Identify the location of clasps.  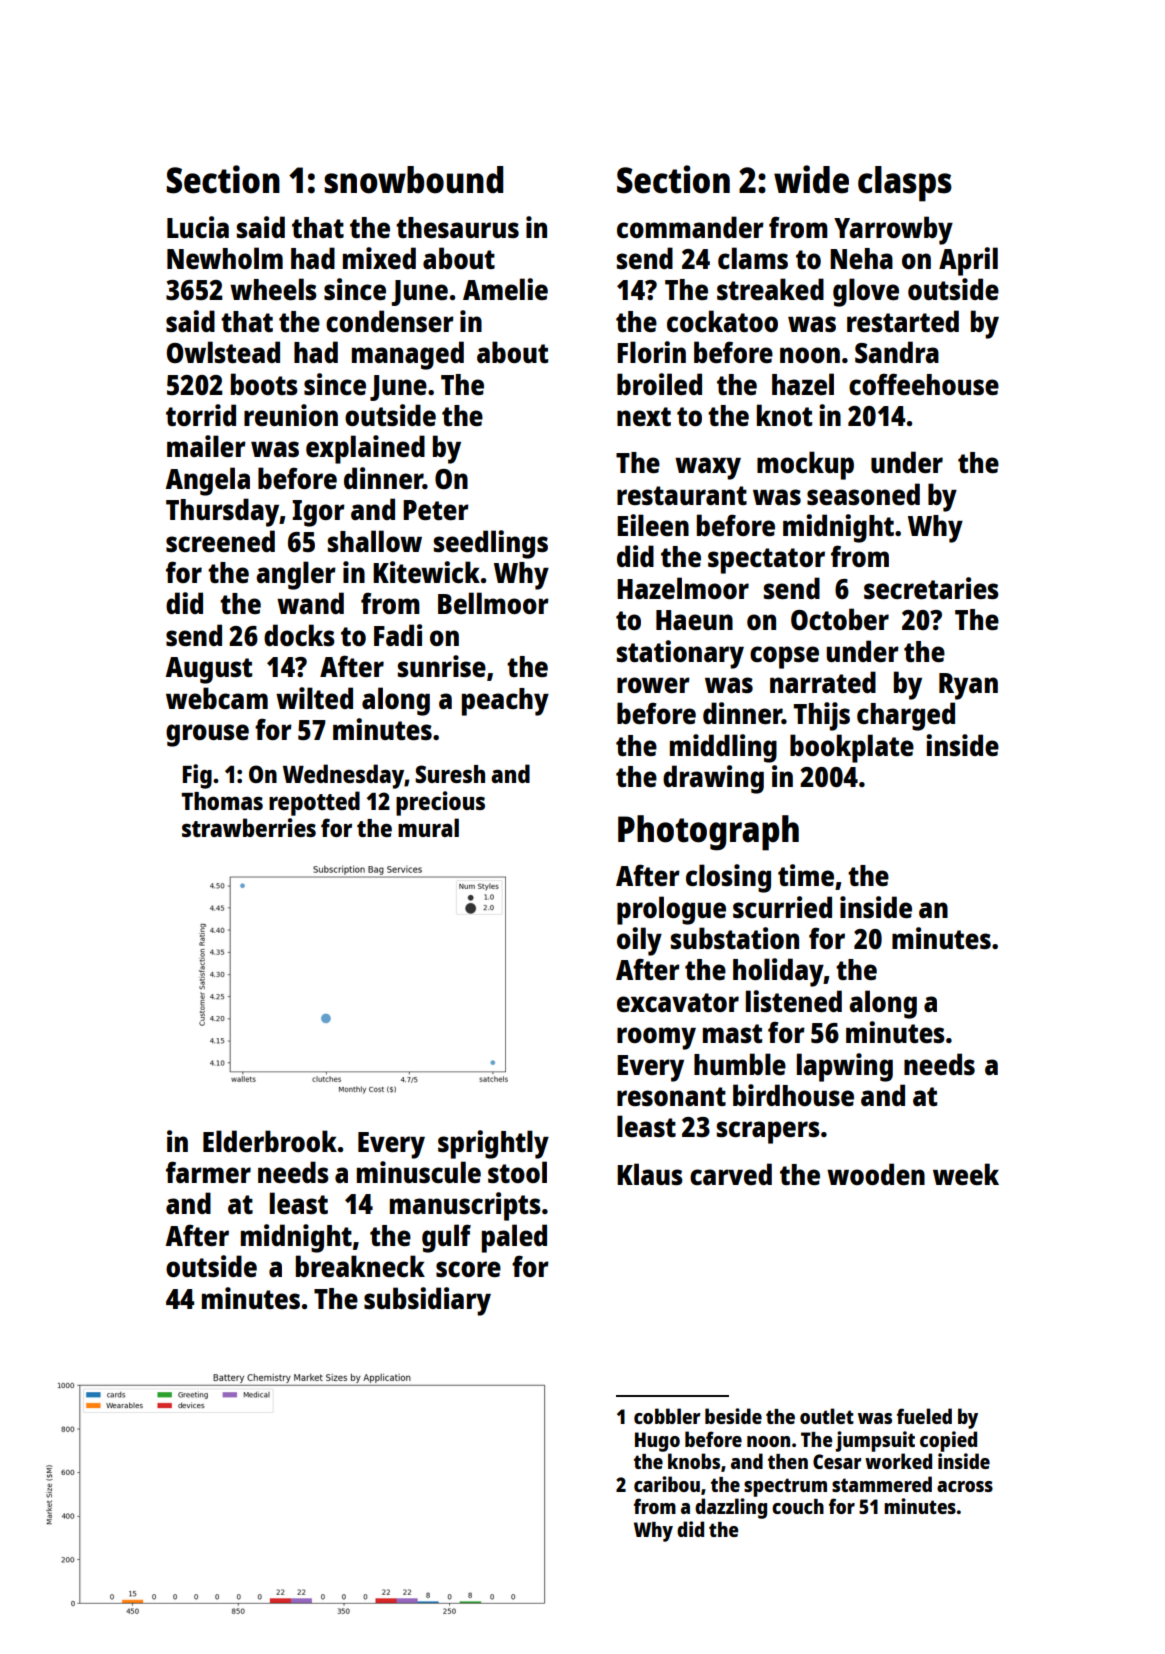
(905, 184).
